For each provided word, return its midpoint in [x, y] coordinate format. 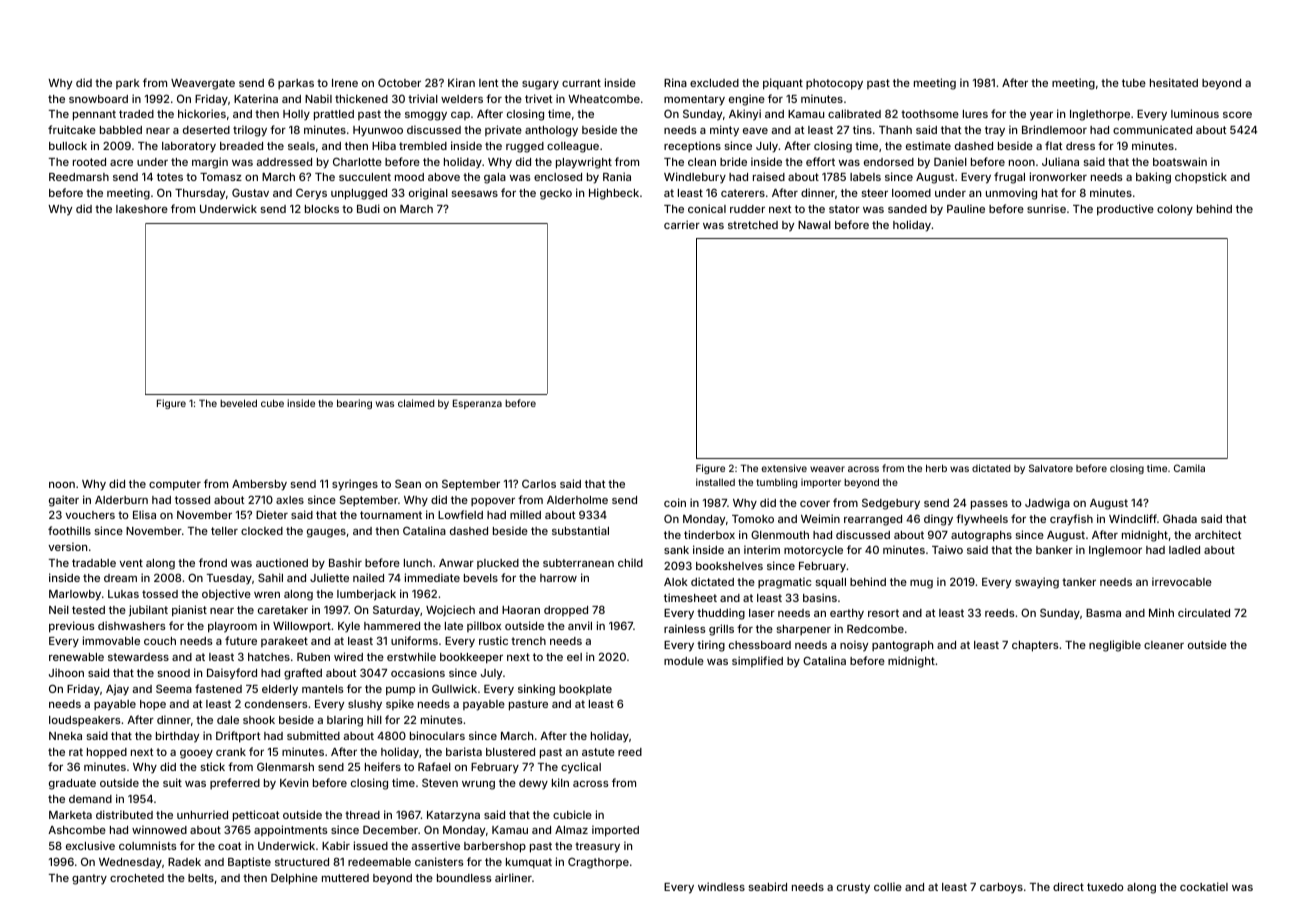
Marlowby [75, 595]
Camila [1189, 468]
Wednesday [130, 863]
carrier [682, 224]
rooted [89, 162]
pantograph [902, 646]
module [684, 661]
